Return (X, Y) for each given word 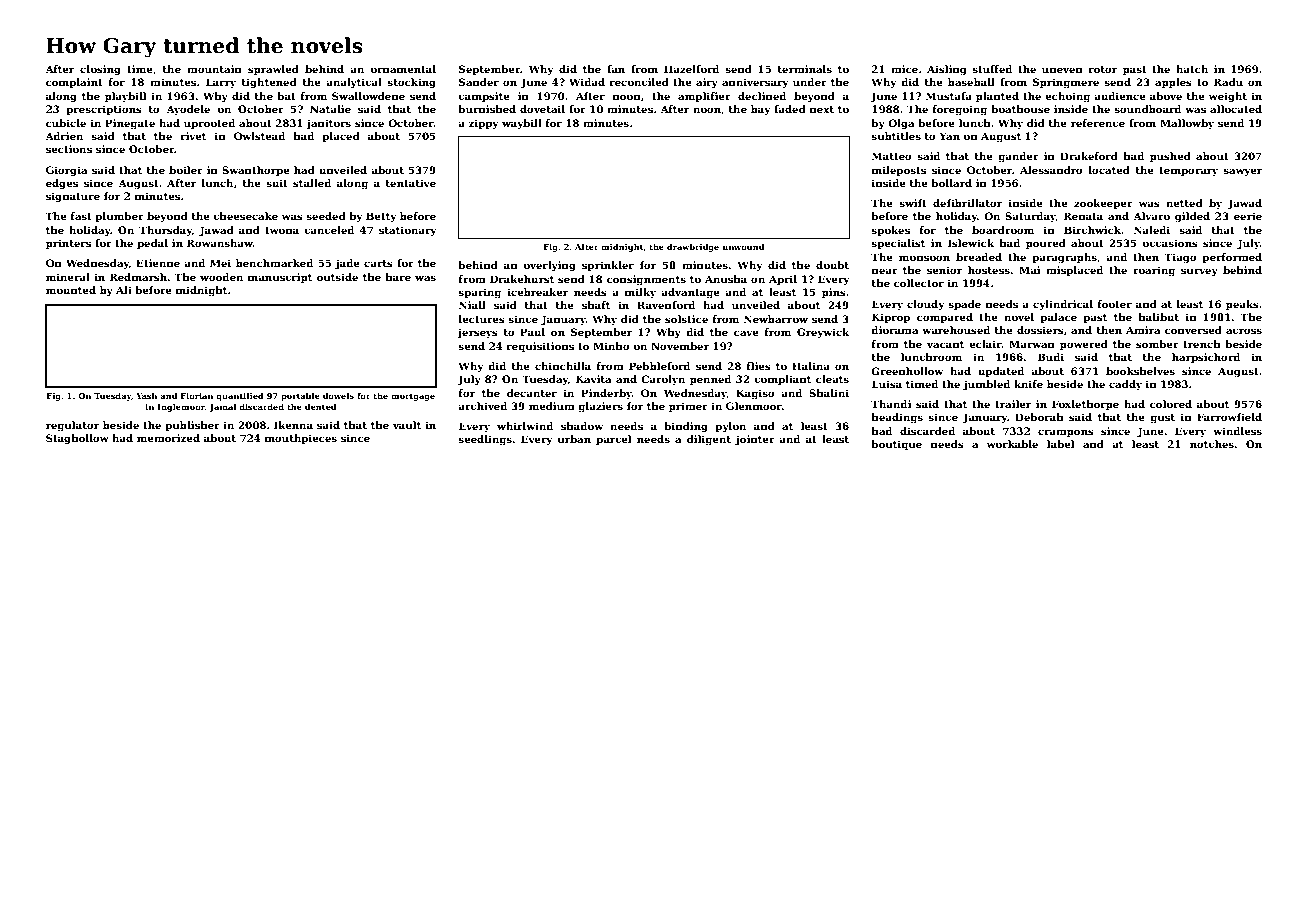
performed (1232, 258)
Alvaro (1151, 216)
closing (100, 70)
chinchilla (563, 366)
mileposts (899, 171)
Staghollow (77, 439)
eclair (985, 344)
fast (81, 216)
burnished (487, 109)
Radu (1228, 82)
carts (378, 263)
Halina (811, 366)
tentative (411, 183)
